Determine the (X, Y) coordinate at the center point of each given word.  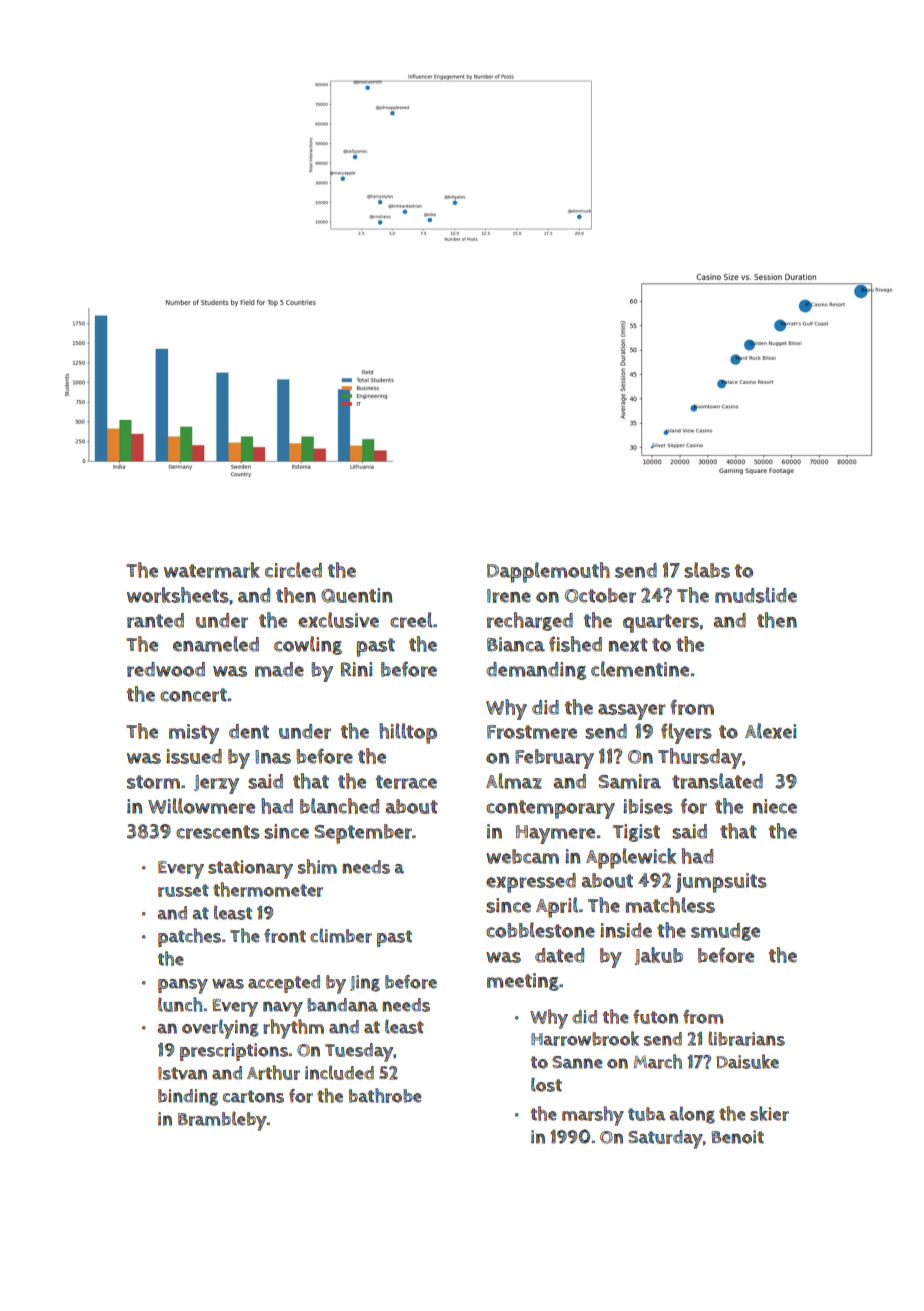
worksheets (178, 595)
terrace (406, 782)
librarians (746, 1038)
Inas (273, 757)
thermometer (268, 889)
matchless (670, 905)
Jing (365, 983)
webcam (522, 856)
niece (775, 806)
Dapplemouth (548, 572)
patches (189, 937)
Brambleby (222, 1121)
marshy (593, 1116)
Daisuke (748, 1061)
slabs (707, 570)
